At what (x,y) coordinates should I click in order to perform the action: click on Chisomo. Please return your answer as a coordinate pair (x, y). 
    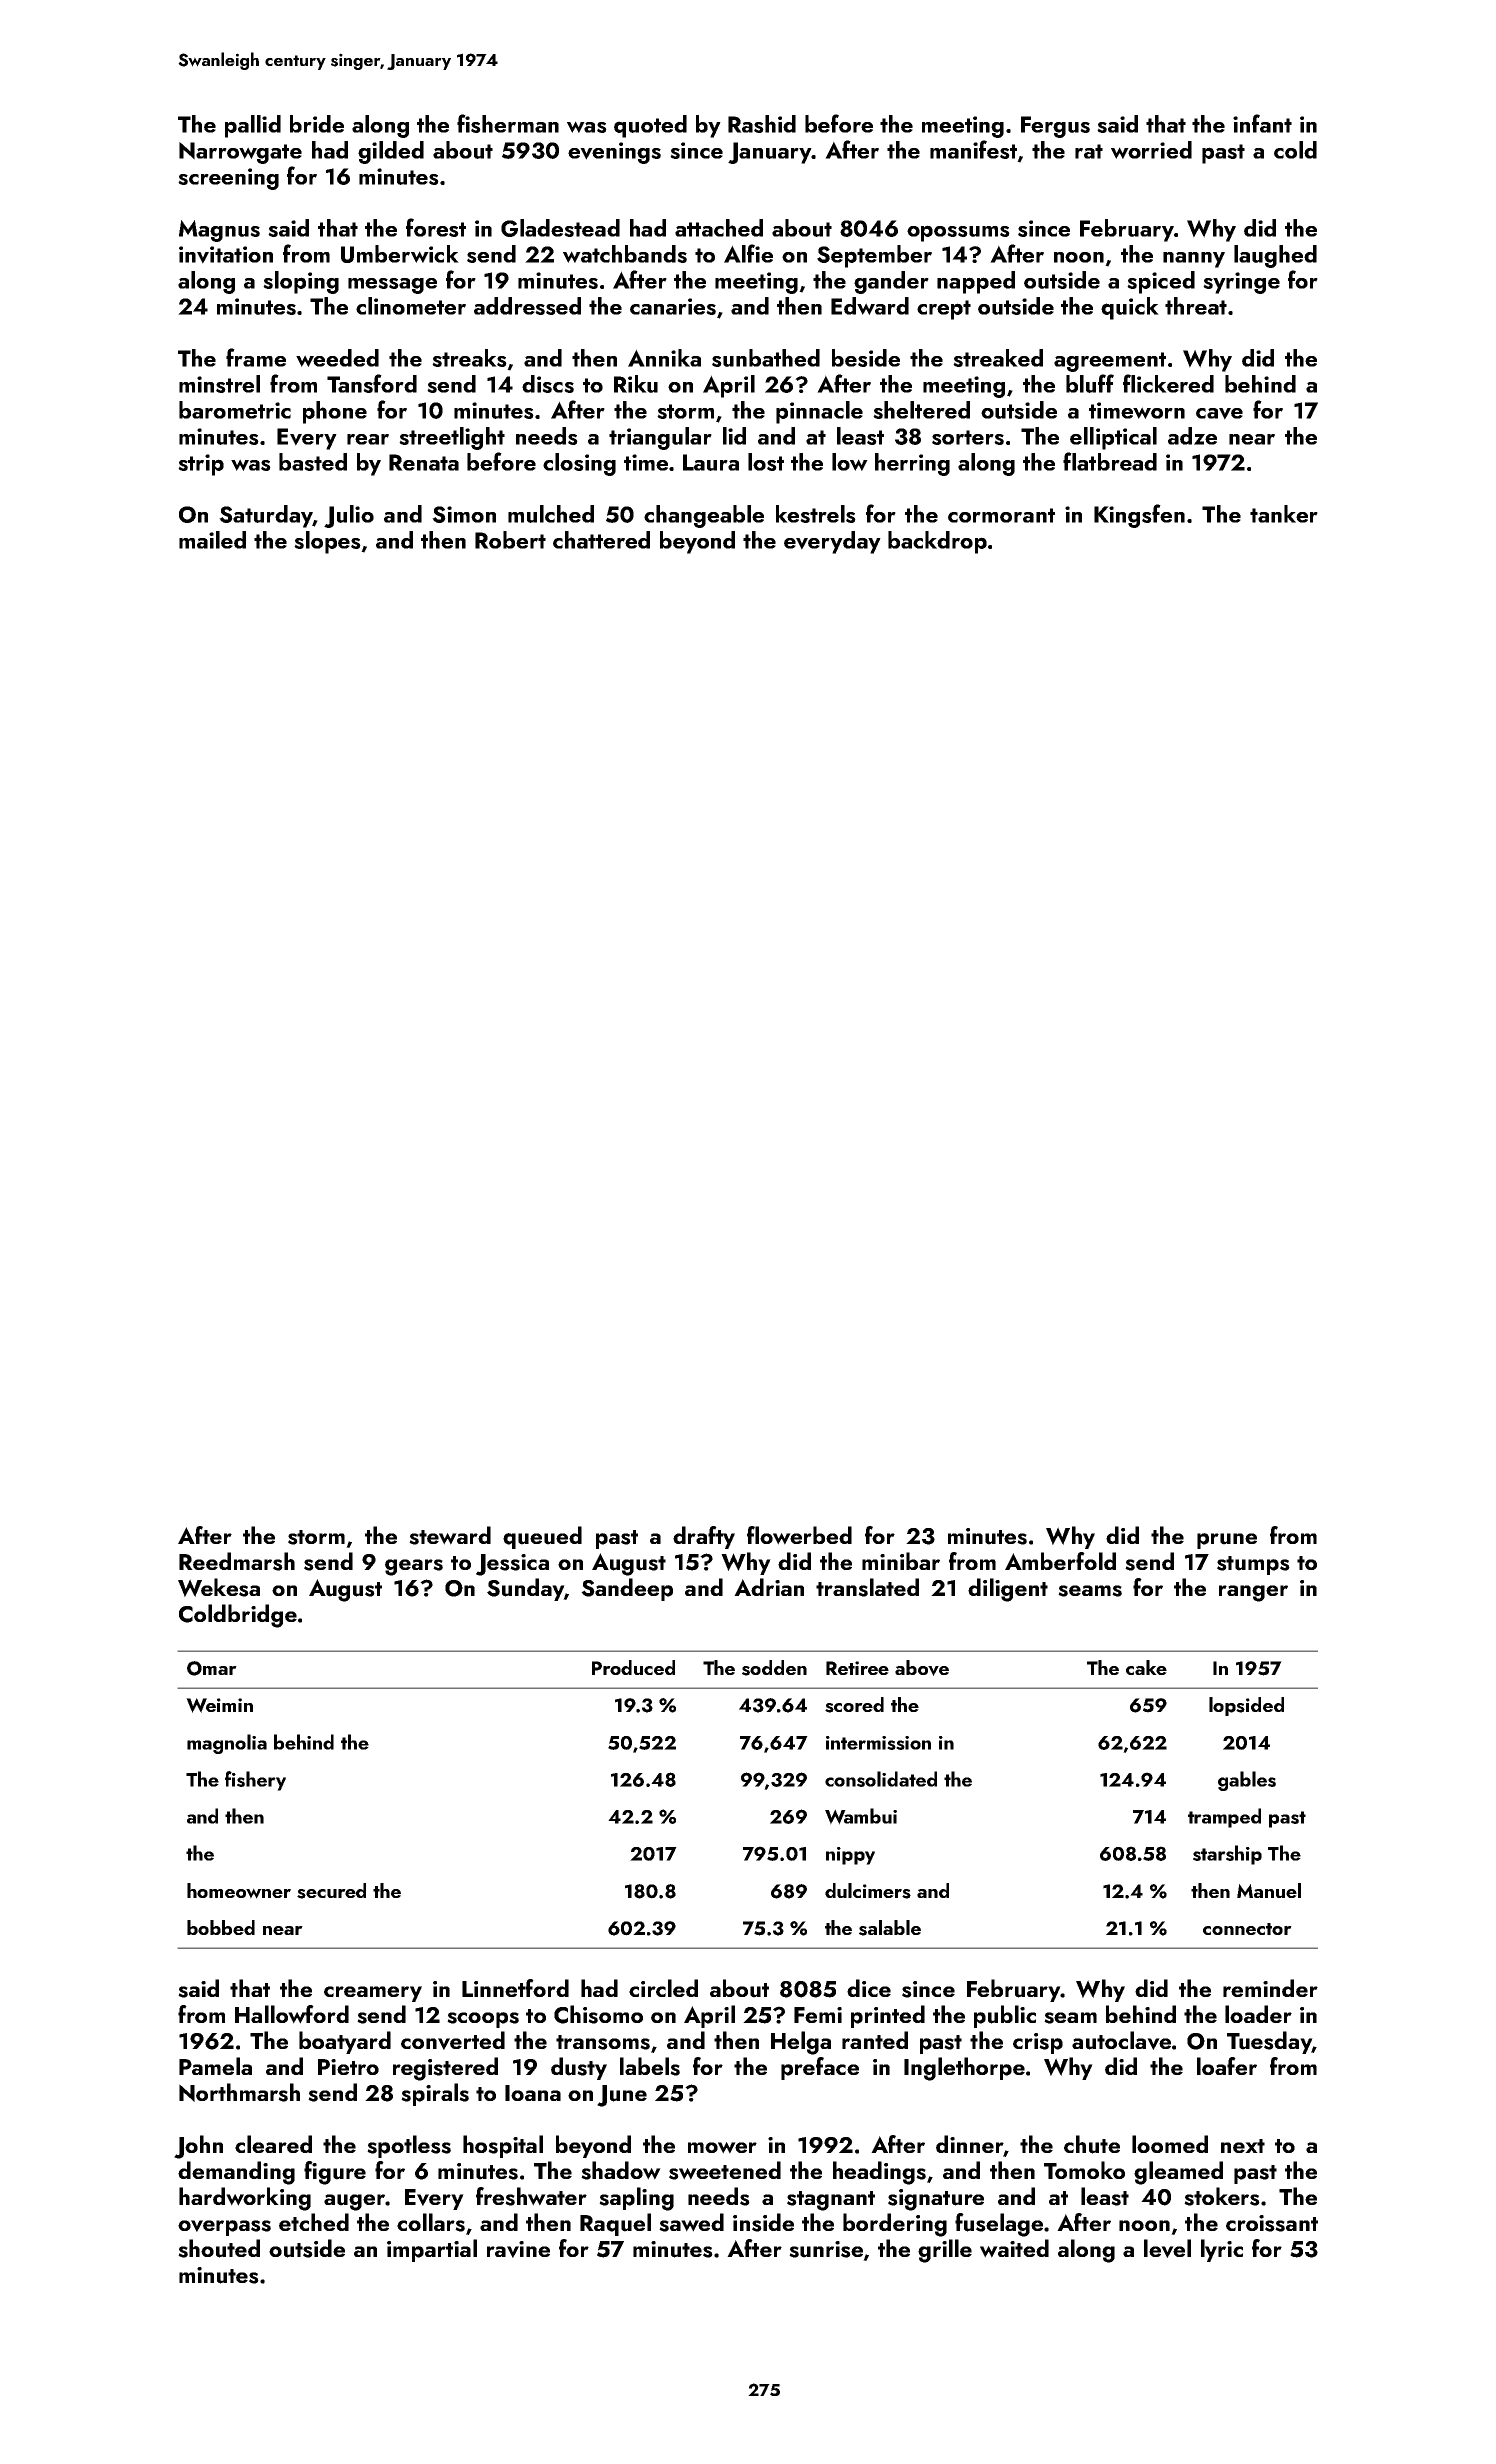
    Looking at the image, I should click on (598, 2014).
